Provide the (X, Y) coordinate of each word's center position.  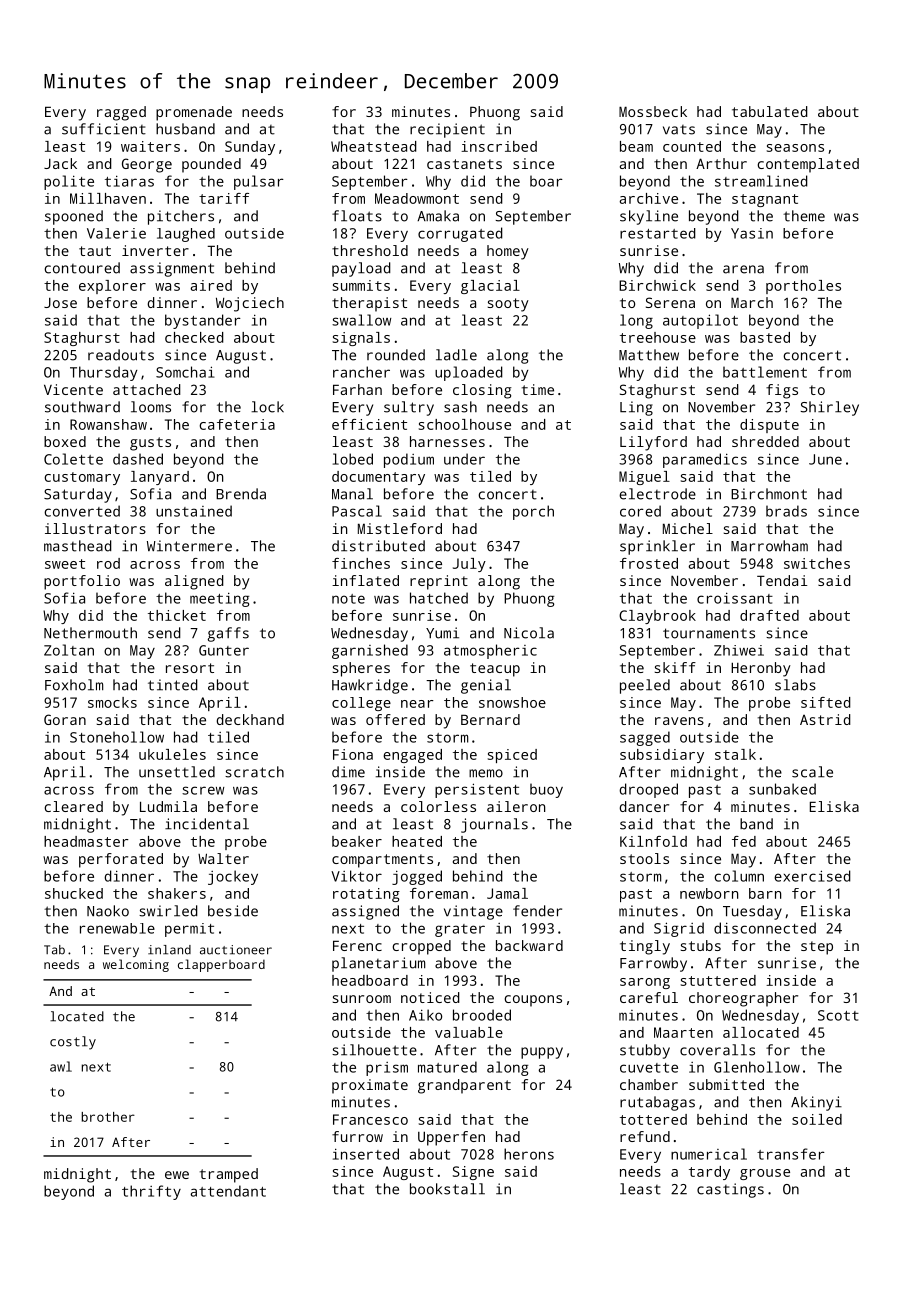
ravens (679, 721)
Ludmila (168, 806)
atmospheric (490, 651)
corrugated (460, 234)
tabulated (770, 111)
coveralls (717, 1050)
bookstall (447, 1189)
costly (73, 1043)
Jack (60, 163)
